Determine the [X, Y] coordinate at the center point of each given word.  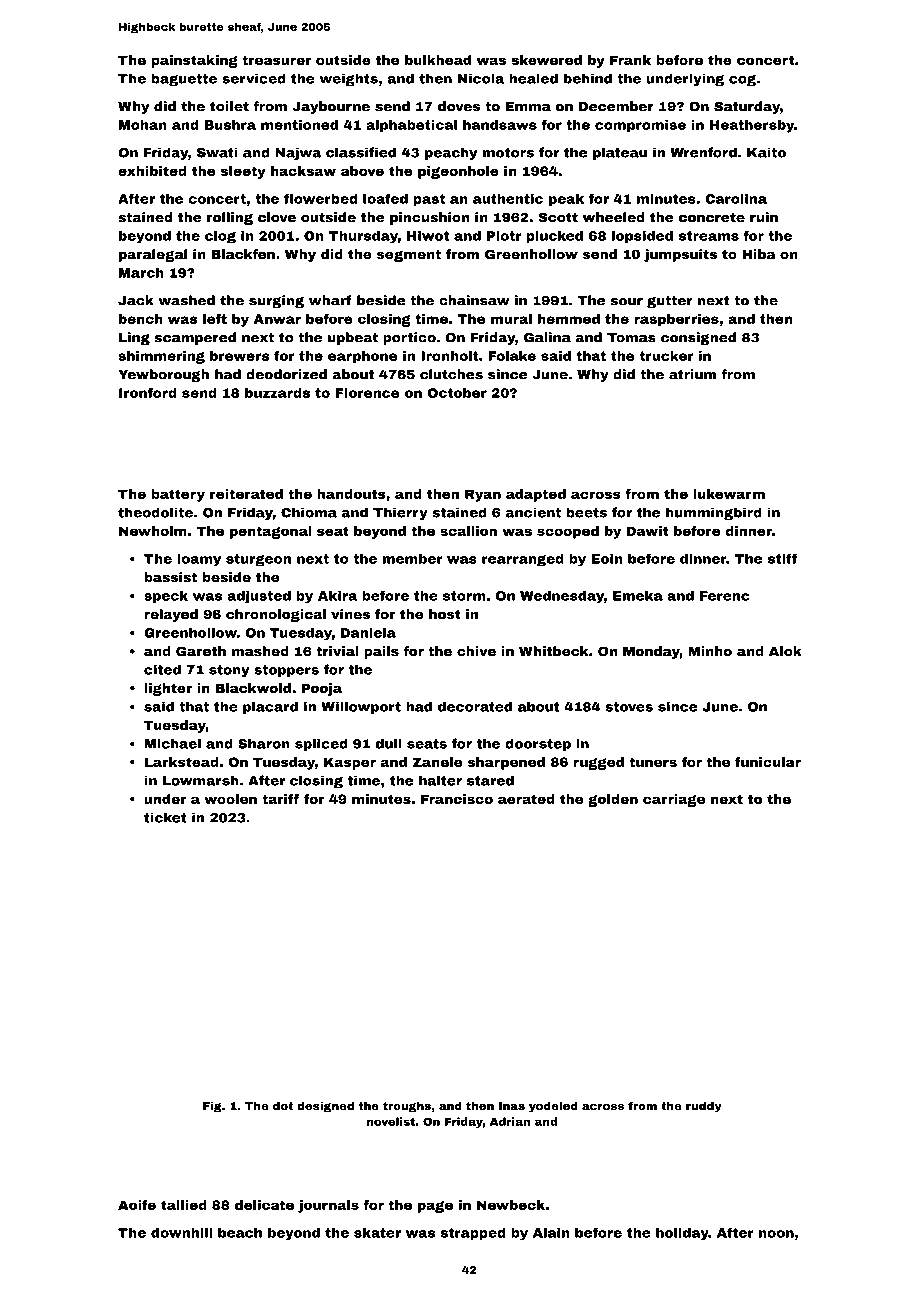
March [141, 272]
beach [240, 1232]
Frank [630, 60]
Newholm [153, 531]
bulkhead [438, 60]
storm [464, 596]
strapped [473, 1233]
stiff [782, 558]
